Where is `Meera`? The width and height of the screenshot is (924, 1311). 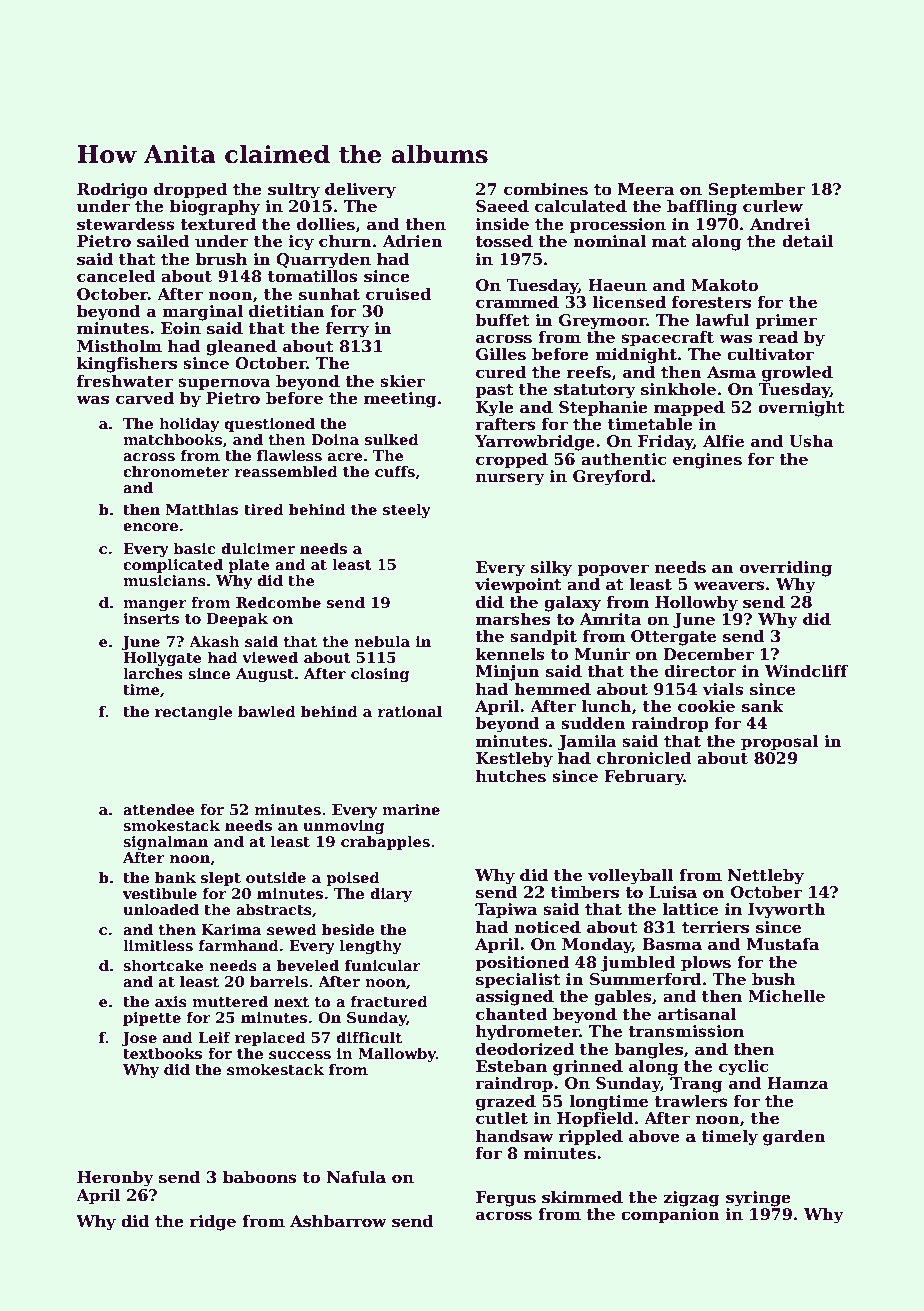 Meera is located at coordinates (646, 189).
